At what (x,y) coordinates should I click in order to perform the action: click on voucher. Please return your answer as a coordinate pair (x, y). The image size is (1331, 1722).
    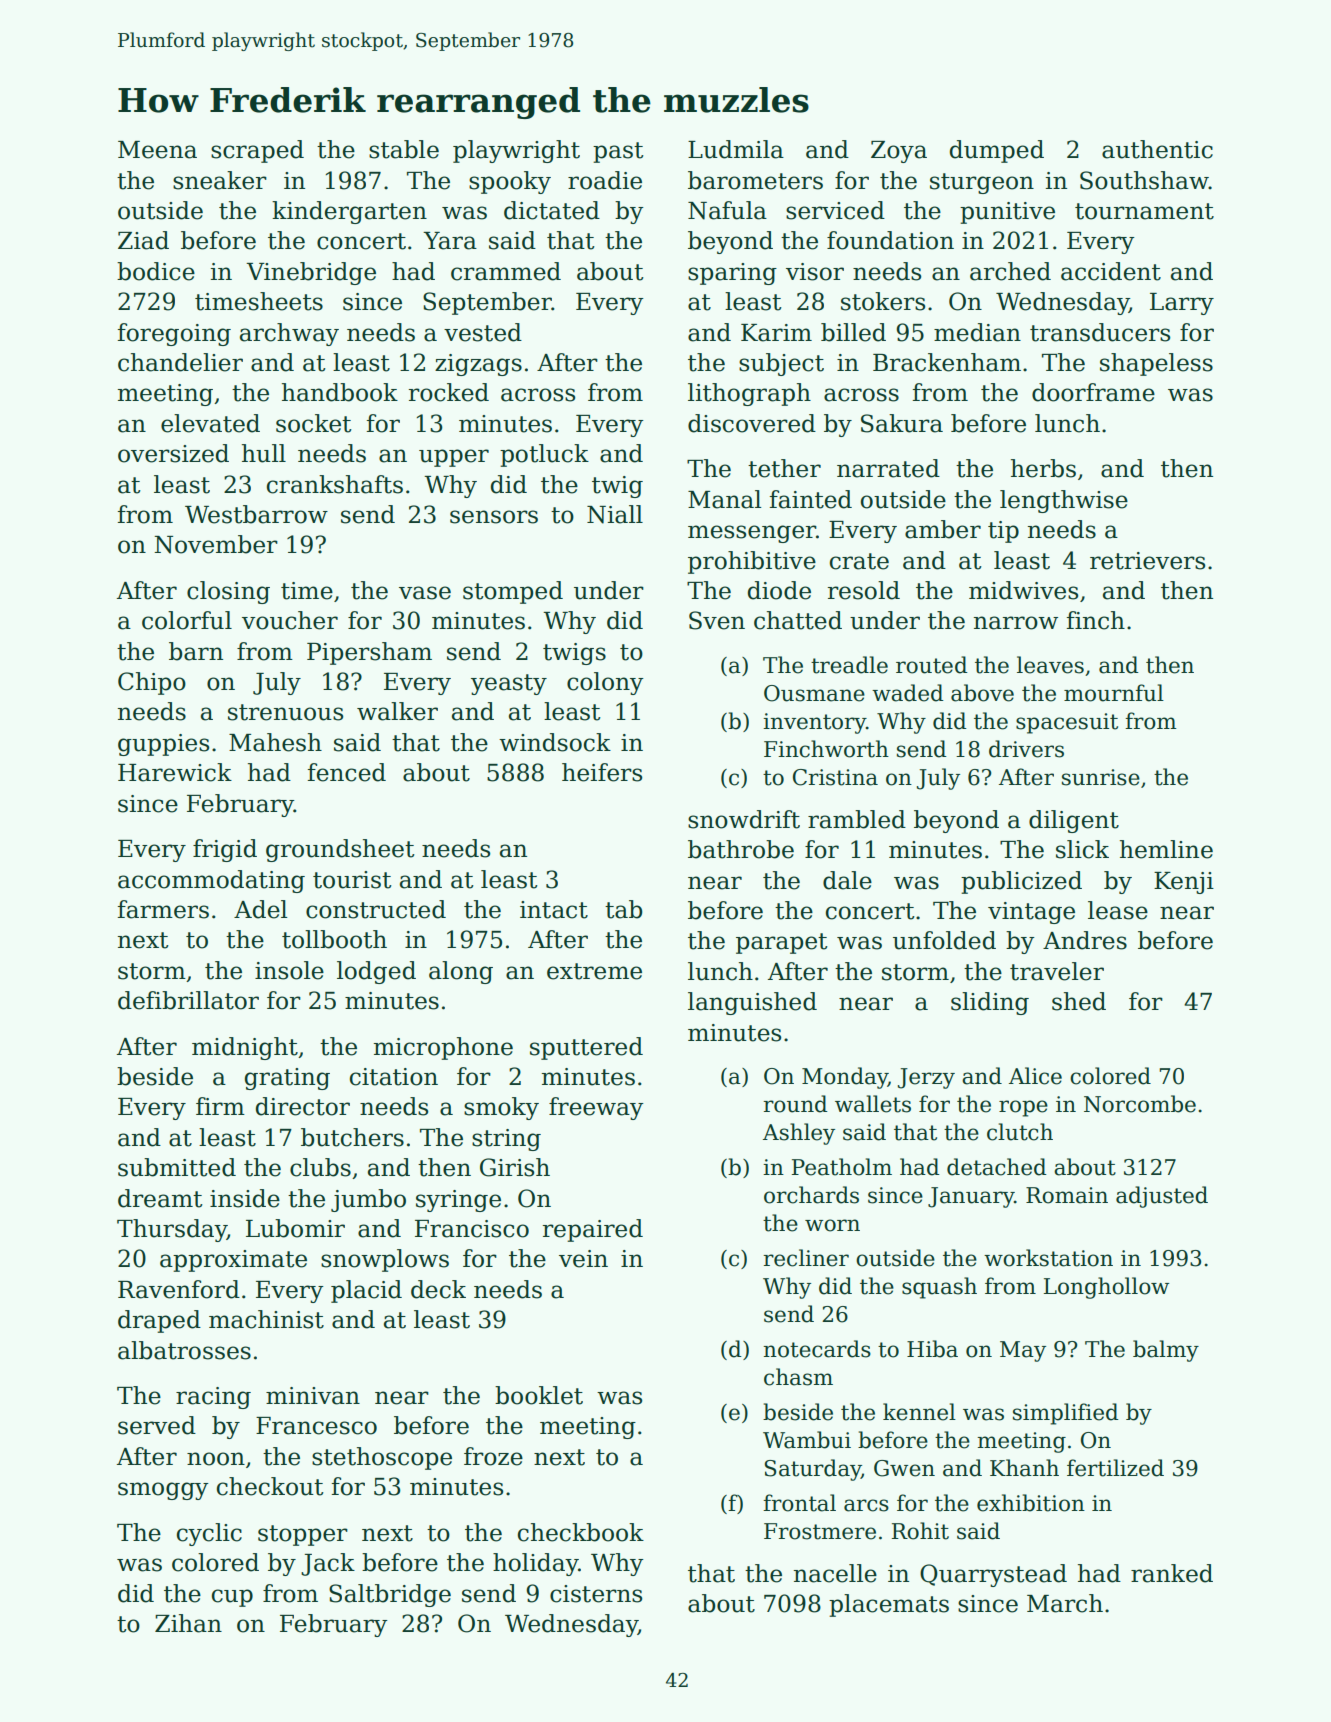
    Looking at the image, I should click on (290, 620).
